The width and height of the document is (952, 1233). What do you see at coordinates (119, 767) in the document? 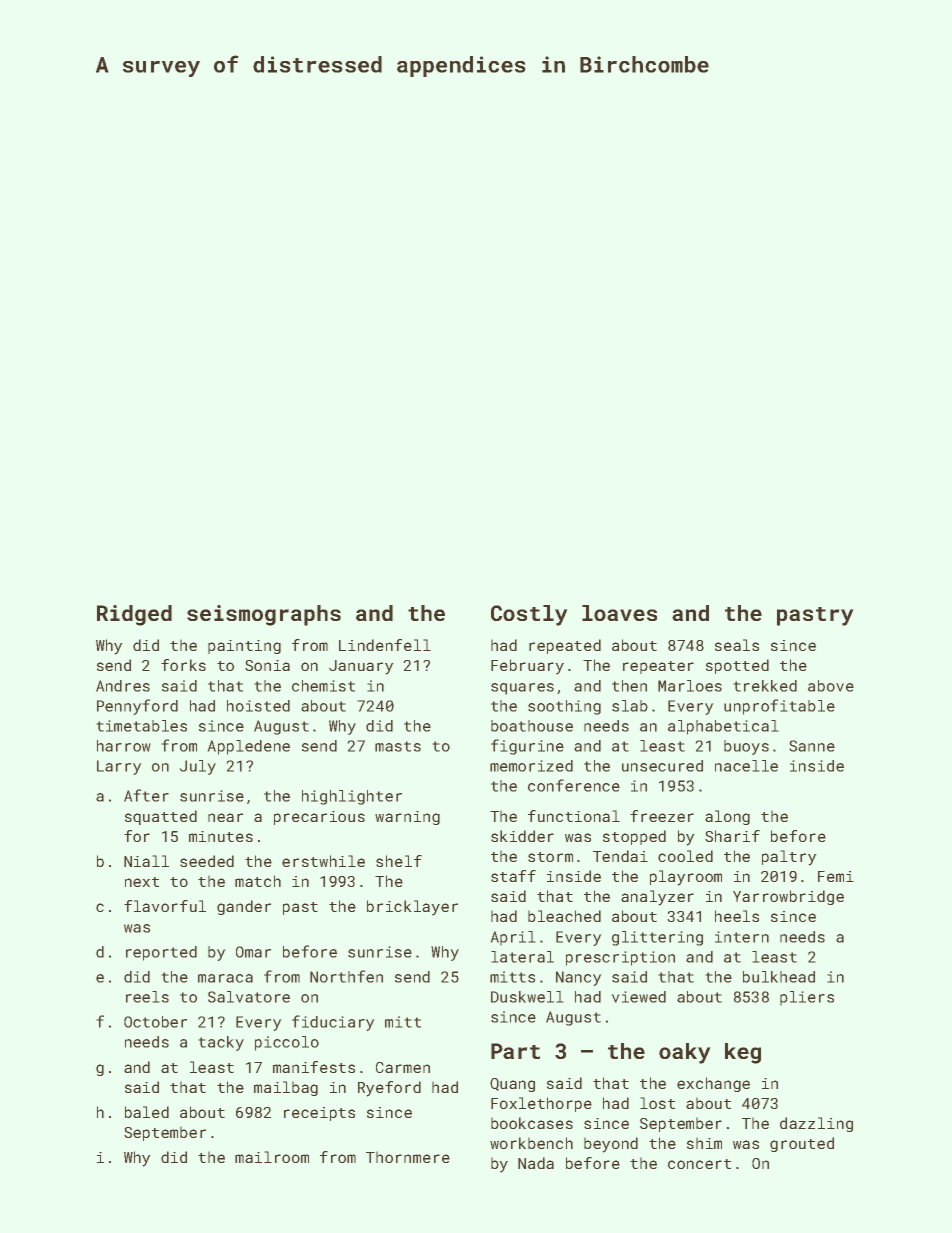
I see `Larry` at bounding box center [119, 767].
